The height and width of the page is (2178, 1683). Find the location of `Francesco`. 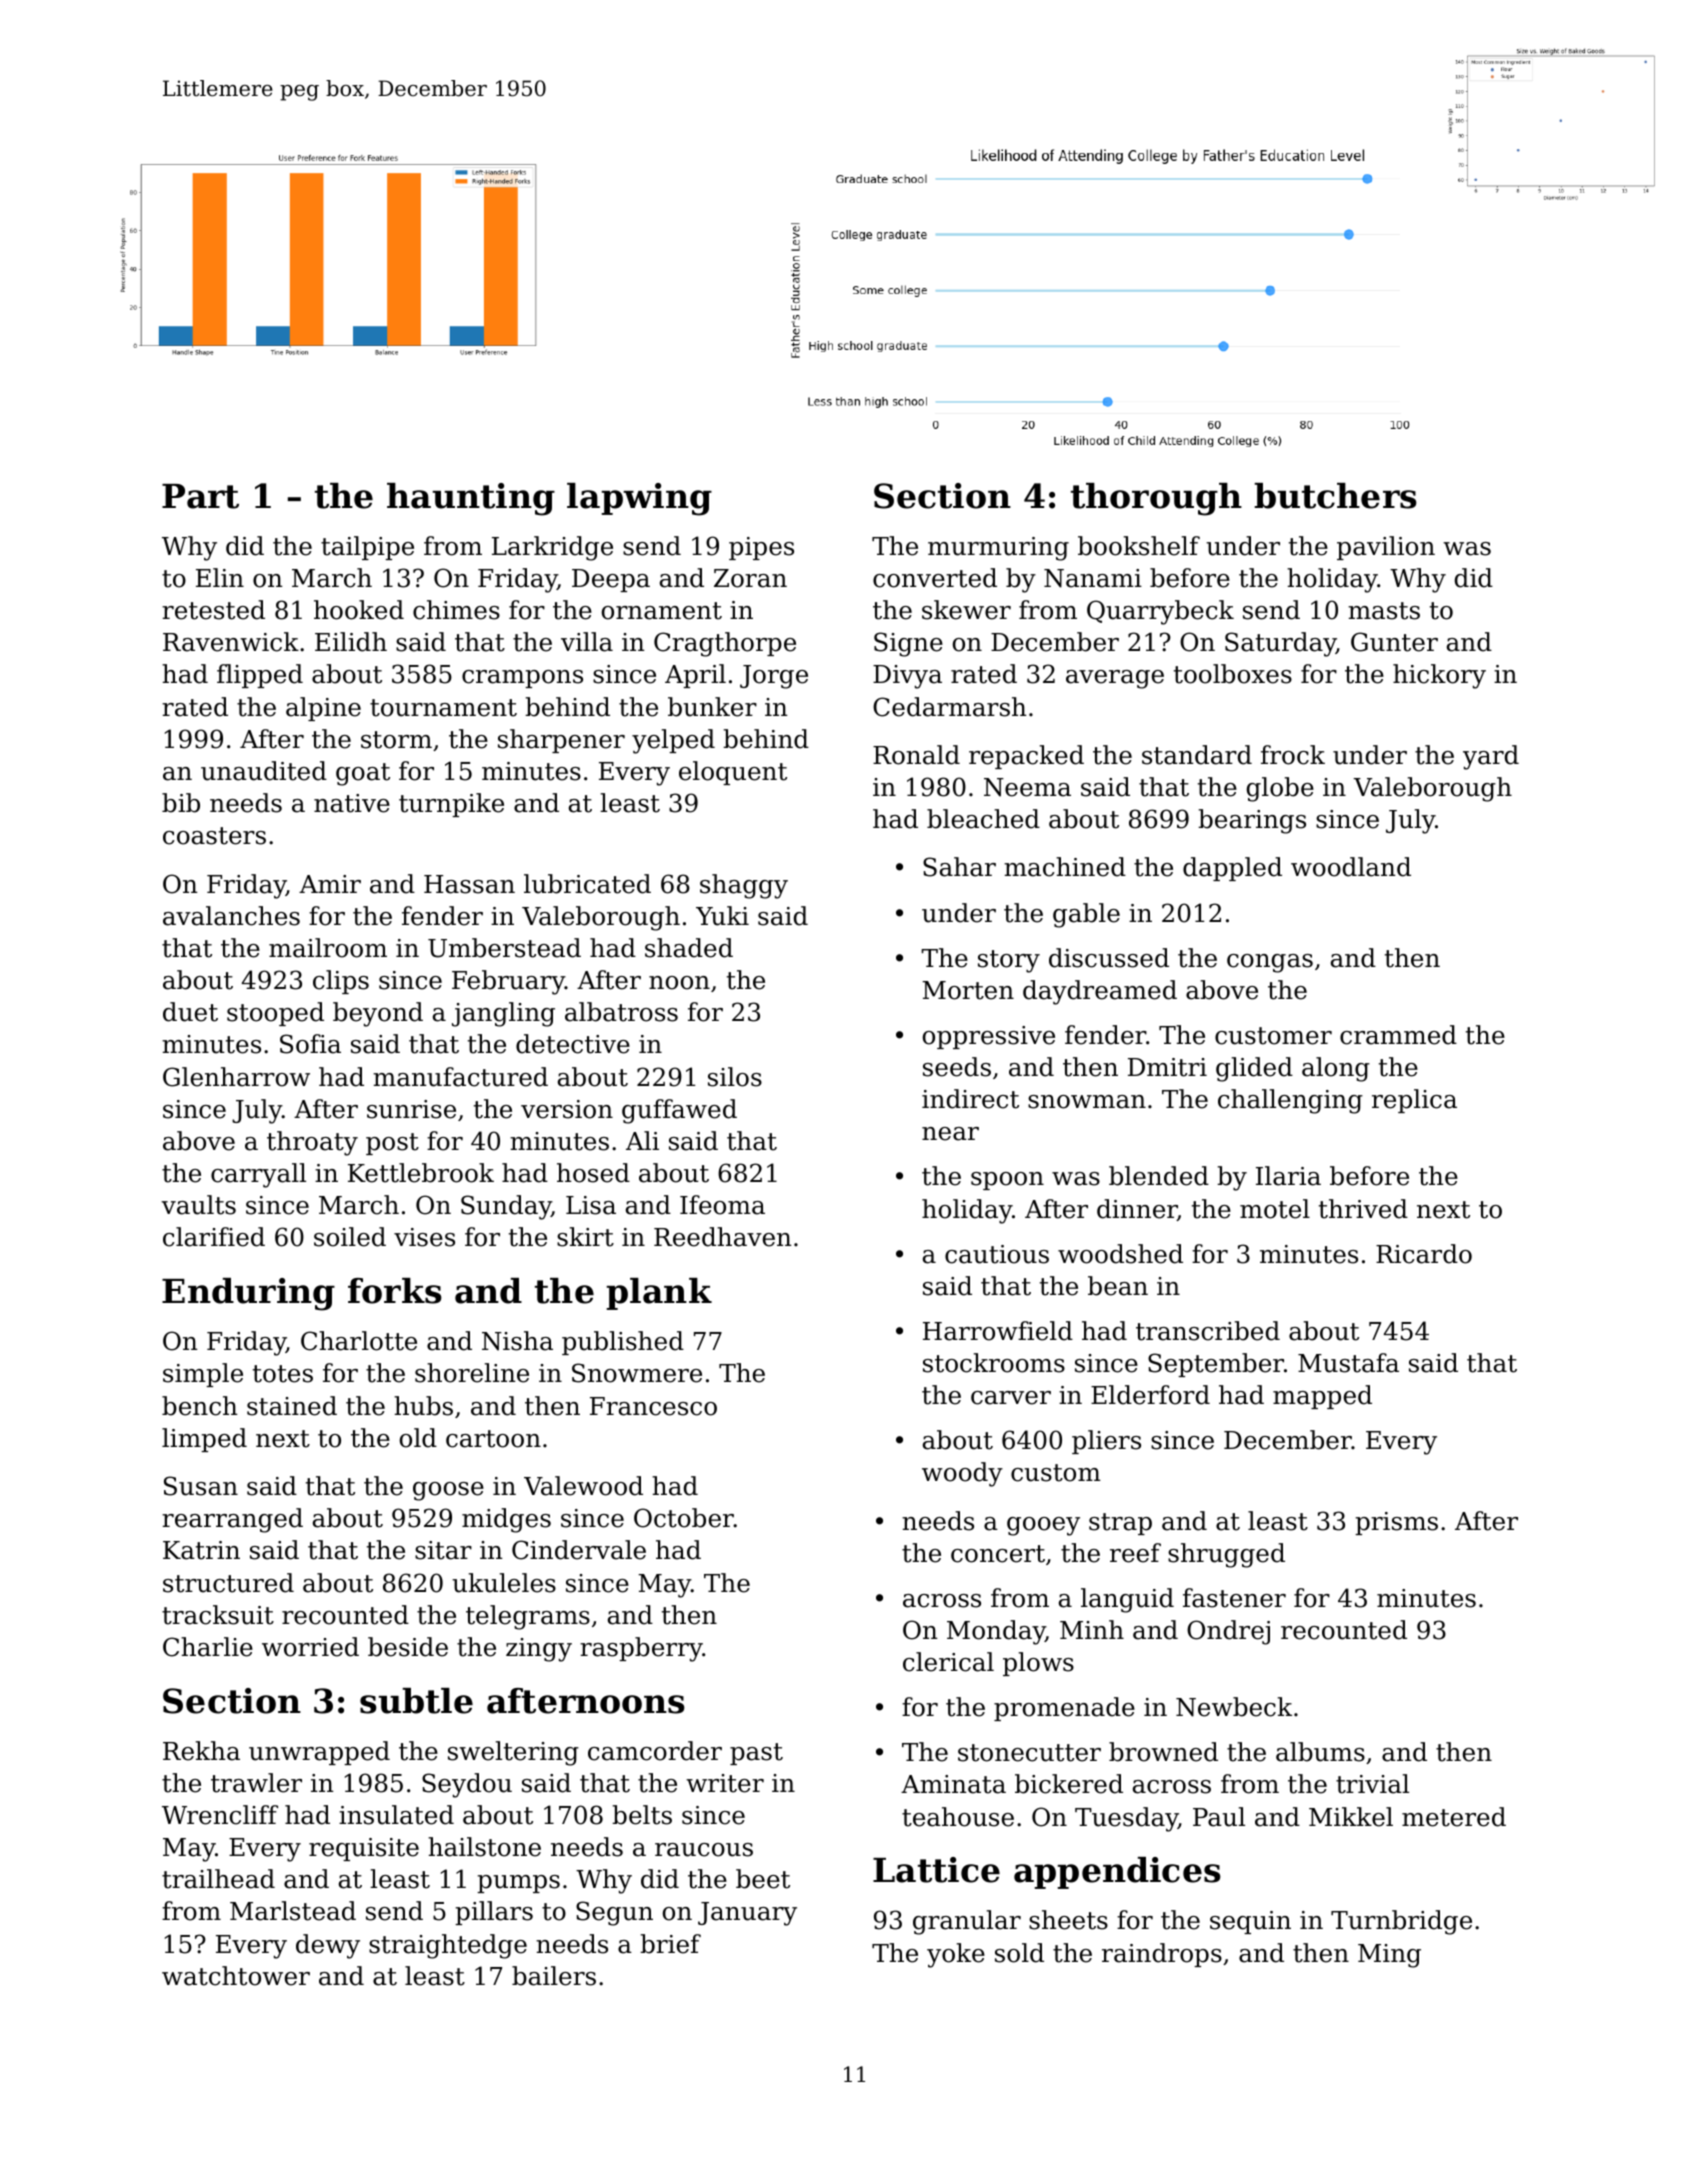

Francesco is located at coordinates (653, 1406).
